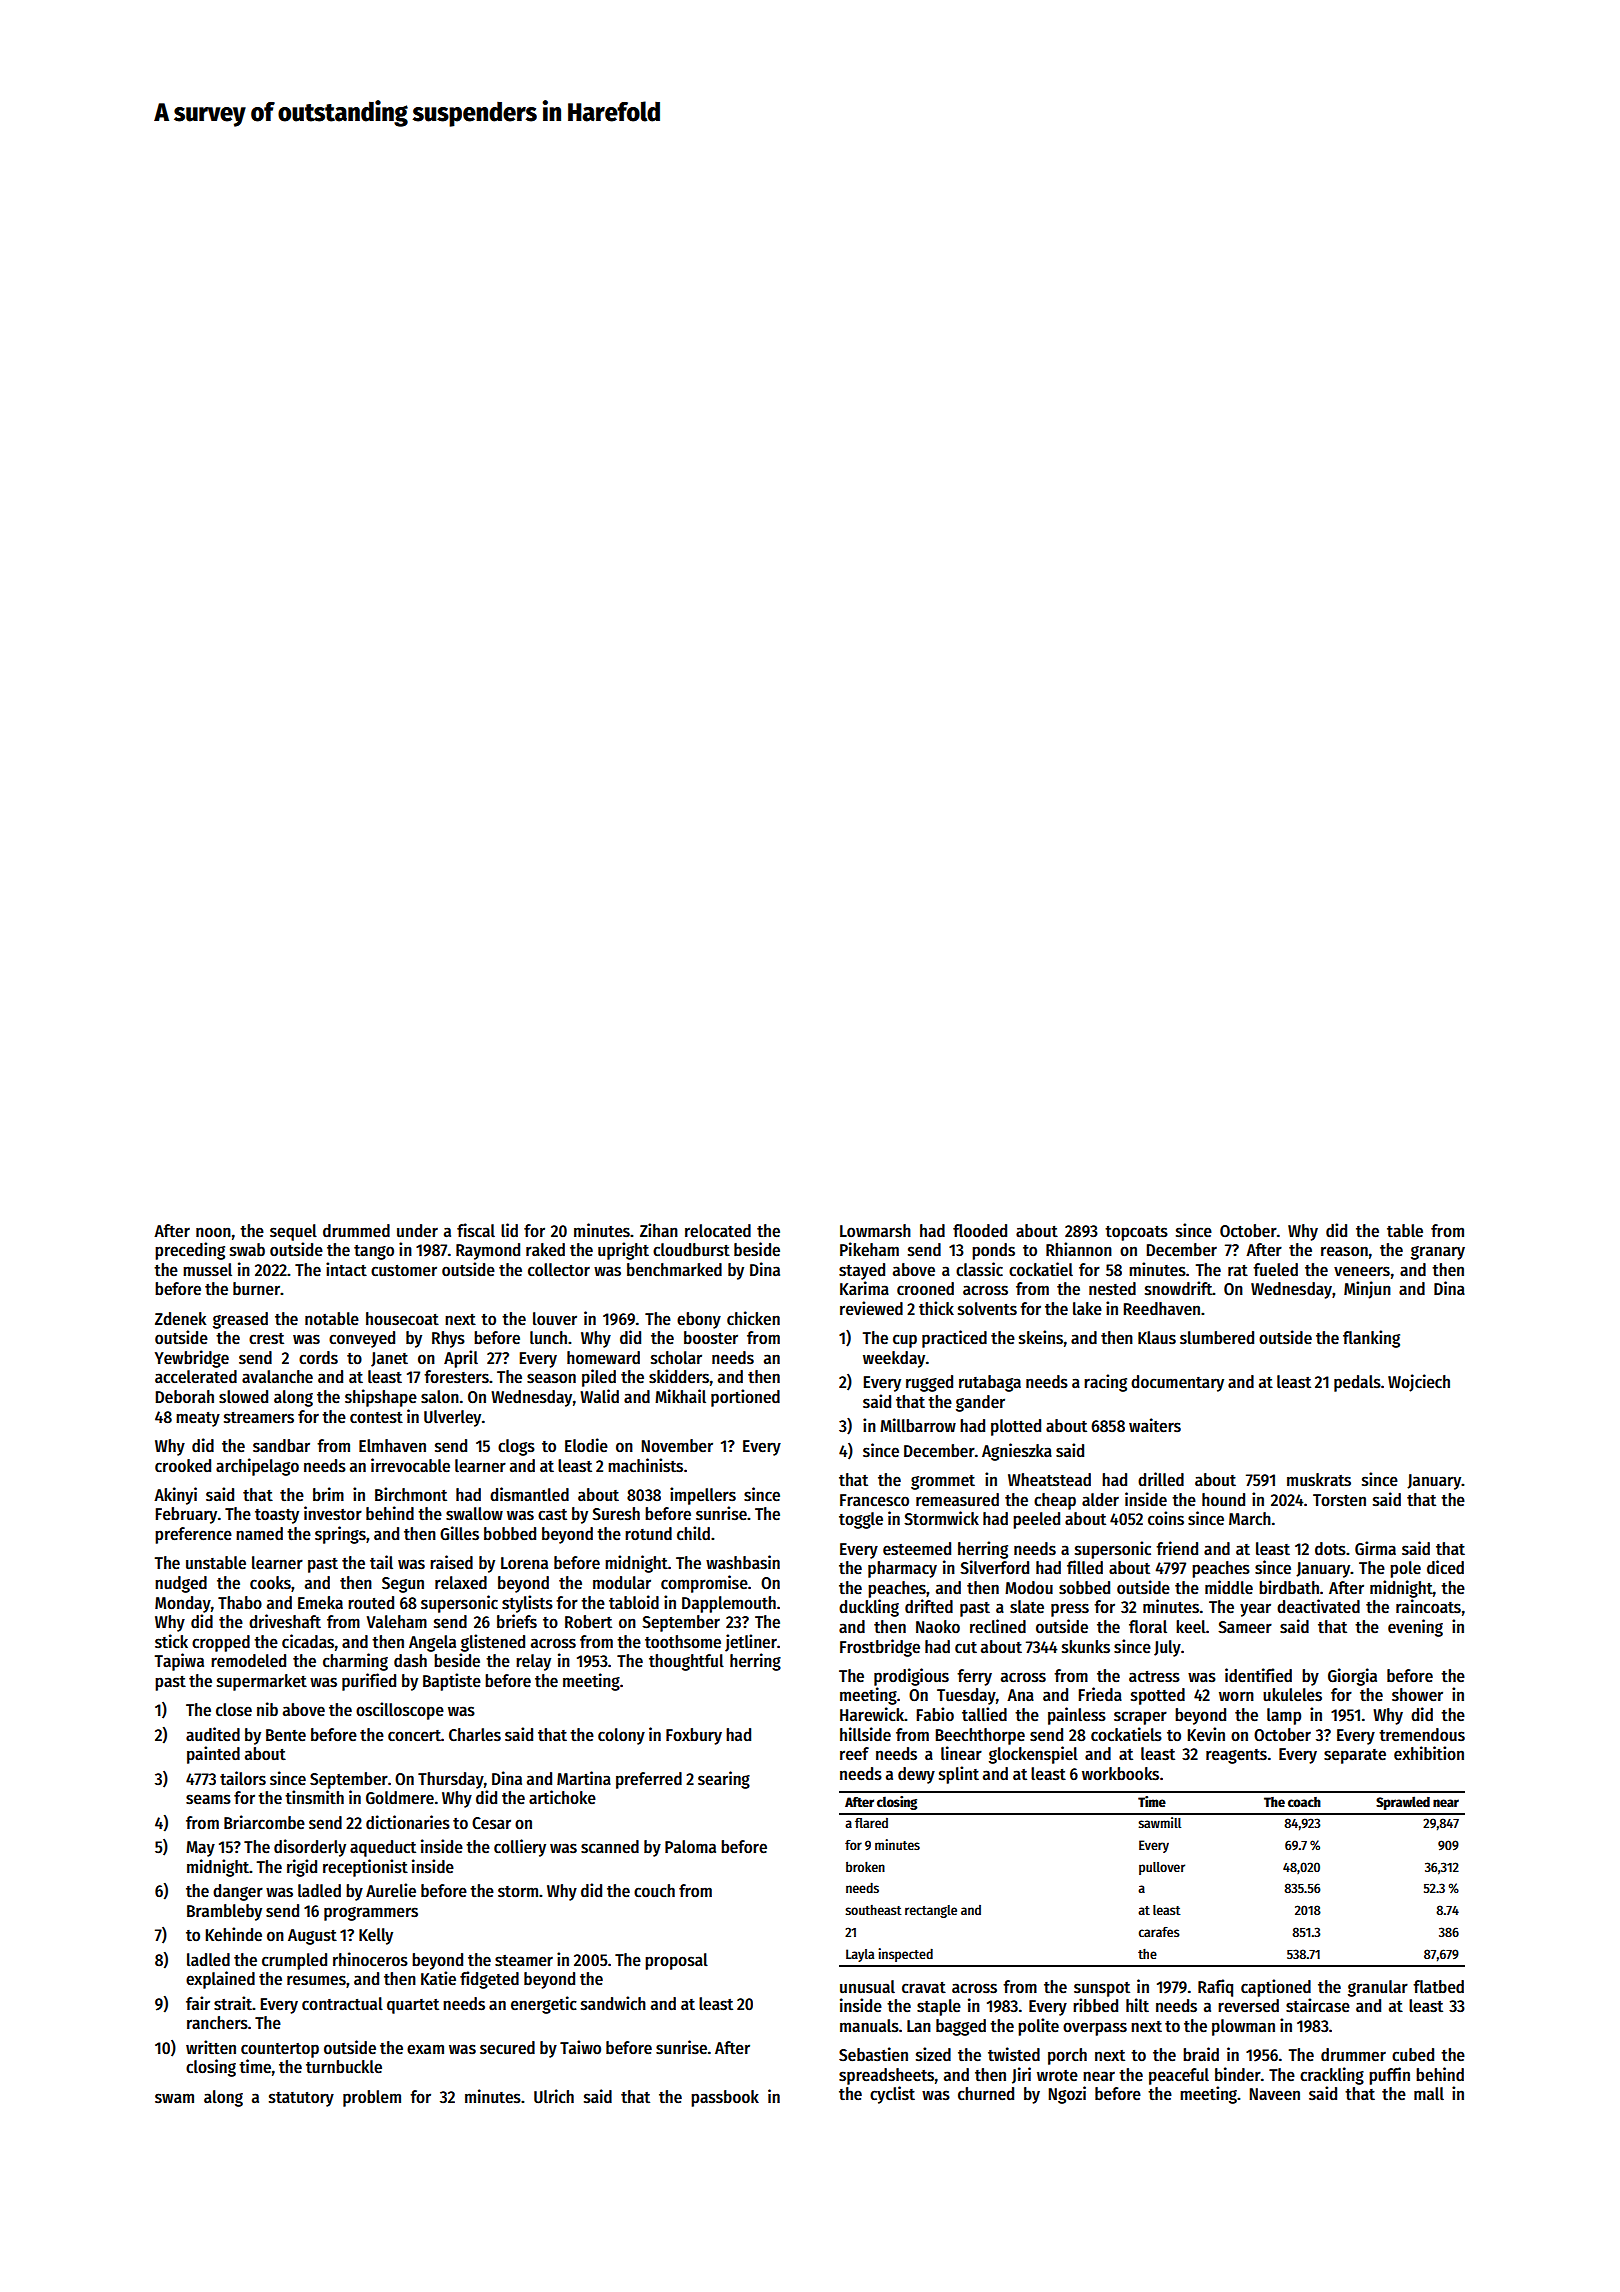  Describe the element at coordinates (933, 2054) in the screenshot. I see `sized` at that location.
